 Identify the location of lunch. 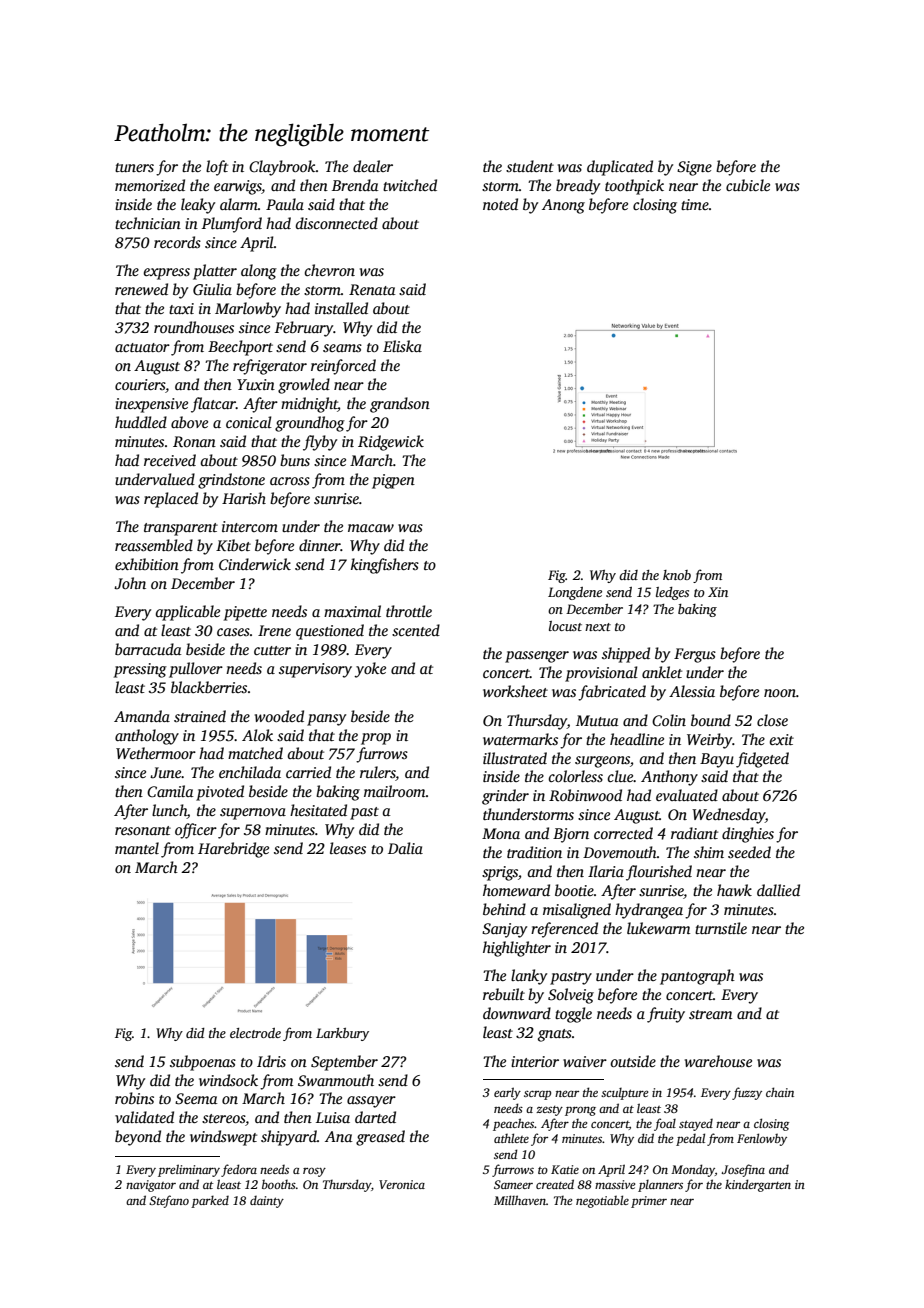
(169, 811).
